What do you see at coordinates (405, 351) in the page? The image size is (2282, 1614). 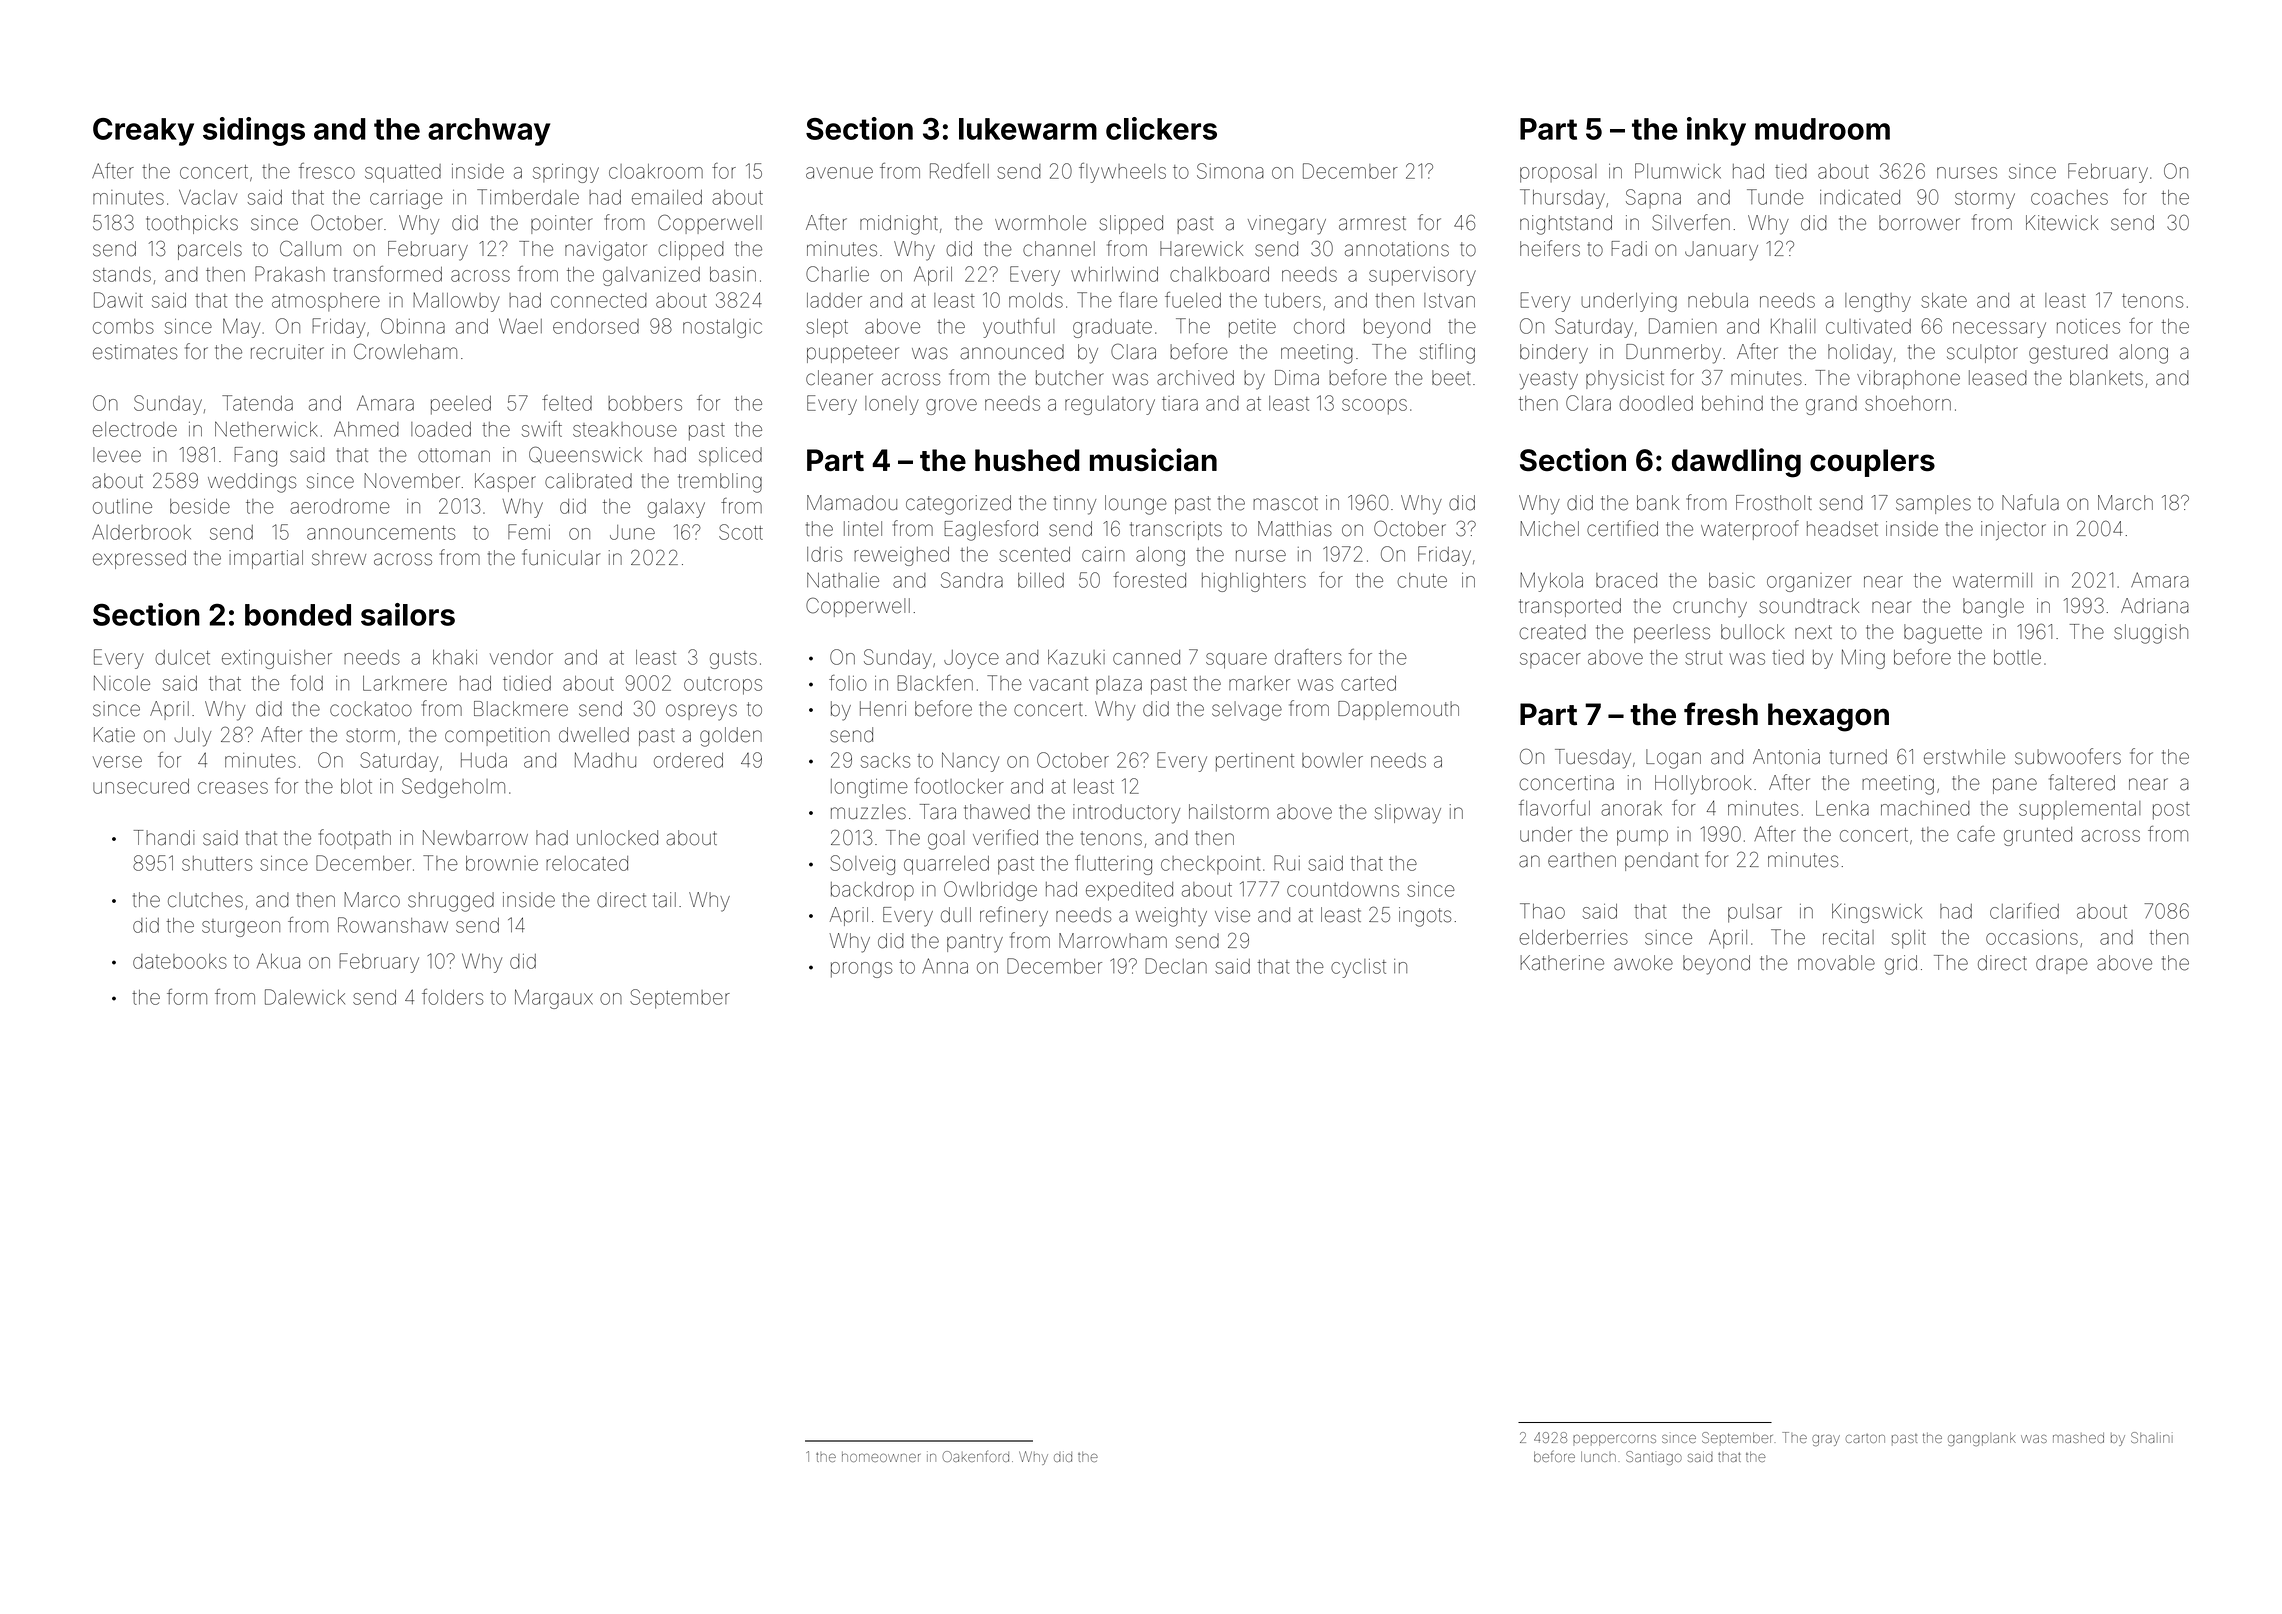 I see `Crowleham` at bounding box center [405, 351].
